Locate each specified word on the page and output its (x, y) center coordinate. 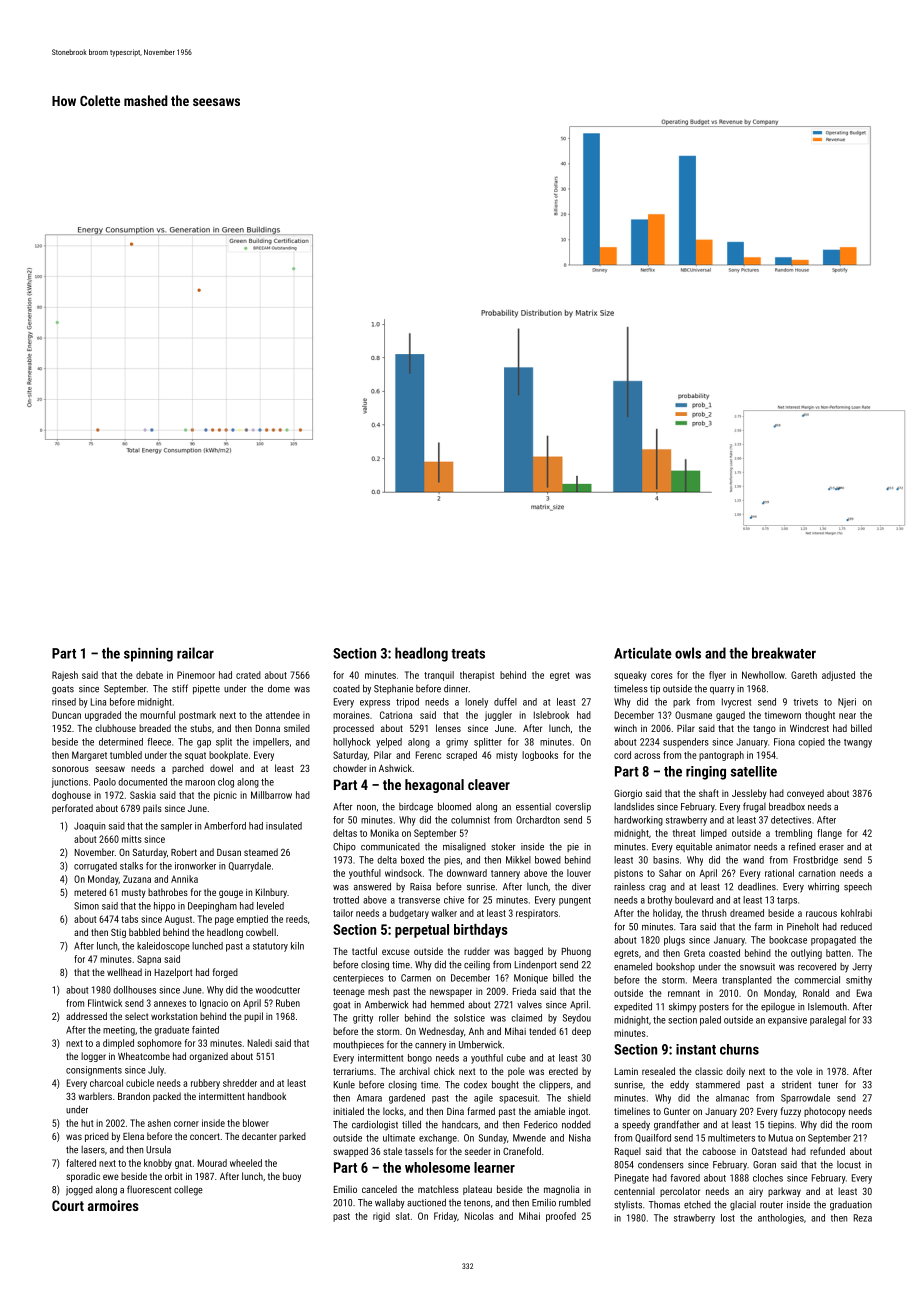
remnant (684, 993)
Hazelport (173, 973)
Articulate (643, 653)
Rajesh (65, 676)
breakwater (784, 653)
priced (97, 1137)
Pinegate (632, 1179)
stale (392, 1151)
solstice (469, 1018)
